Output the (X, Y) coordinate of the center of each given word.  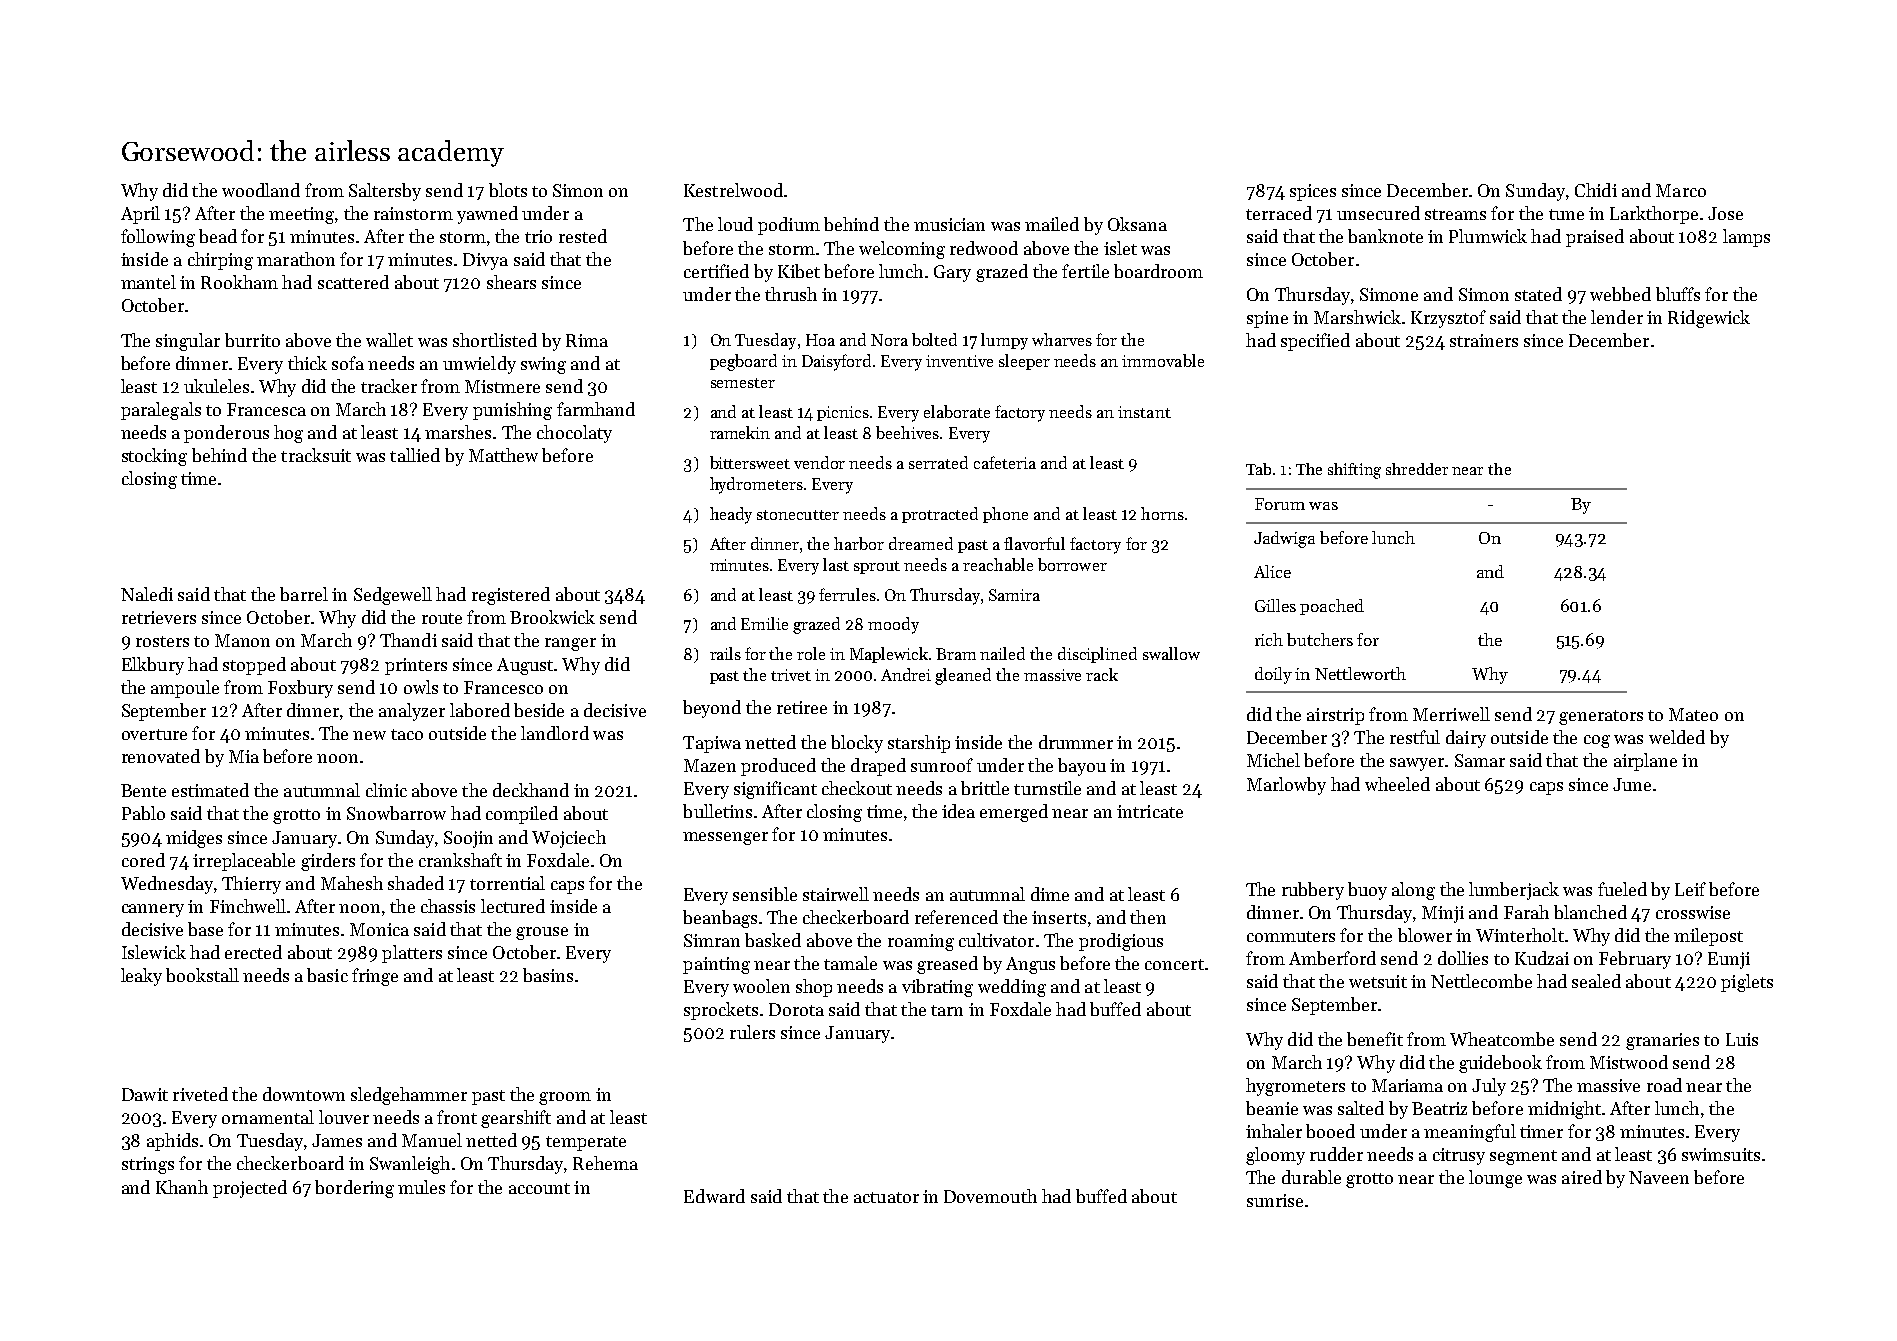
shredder (1417, 469)
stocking (154, 457)
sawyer (1417, 764)
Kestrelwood (733, 190)
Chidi (1596, 190)
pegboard (743, 362)
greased (947, 965)
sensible (765, 894)
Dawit (145, 1094)
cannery (153, 910)
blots (508, 190)
